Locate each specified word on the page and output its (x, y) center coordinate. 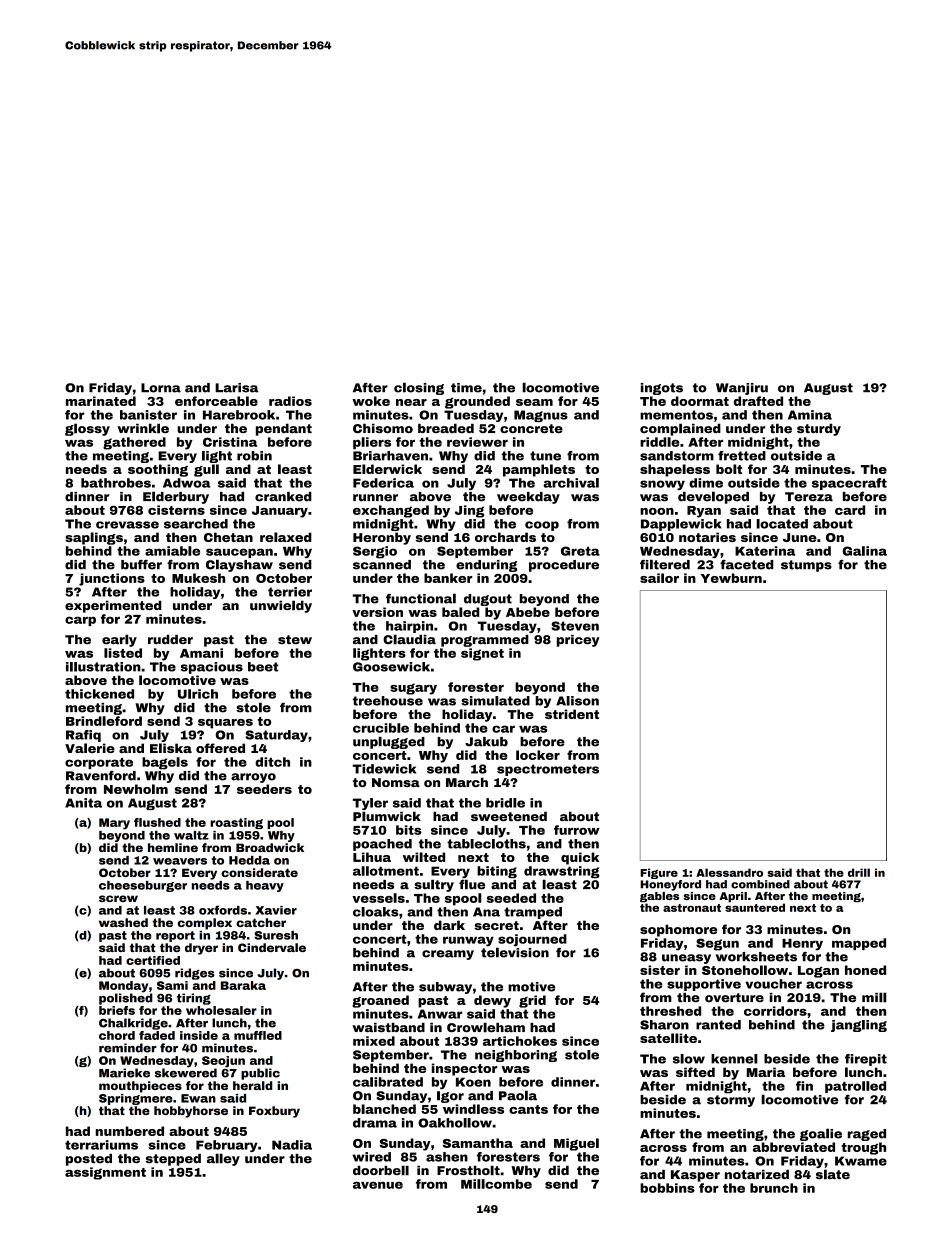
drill (859, 872)
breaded (446, 428)
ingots (662, 389)
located (782, 524)
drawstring (562, 872)
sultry (434, 885)
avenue (378, 1185)
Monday (123, 987)
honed (865, 970)
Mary (114, 824)
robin (254, 456)
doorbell (381, 1170)
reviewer (477, 442)
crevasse (127, 525)
